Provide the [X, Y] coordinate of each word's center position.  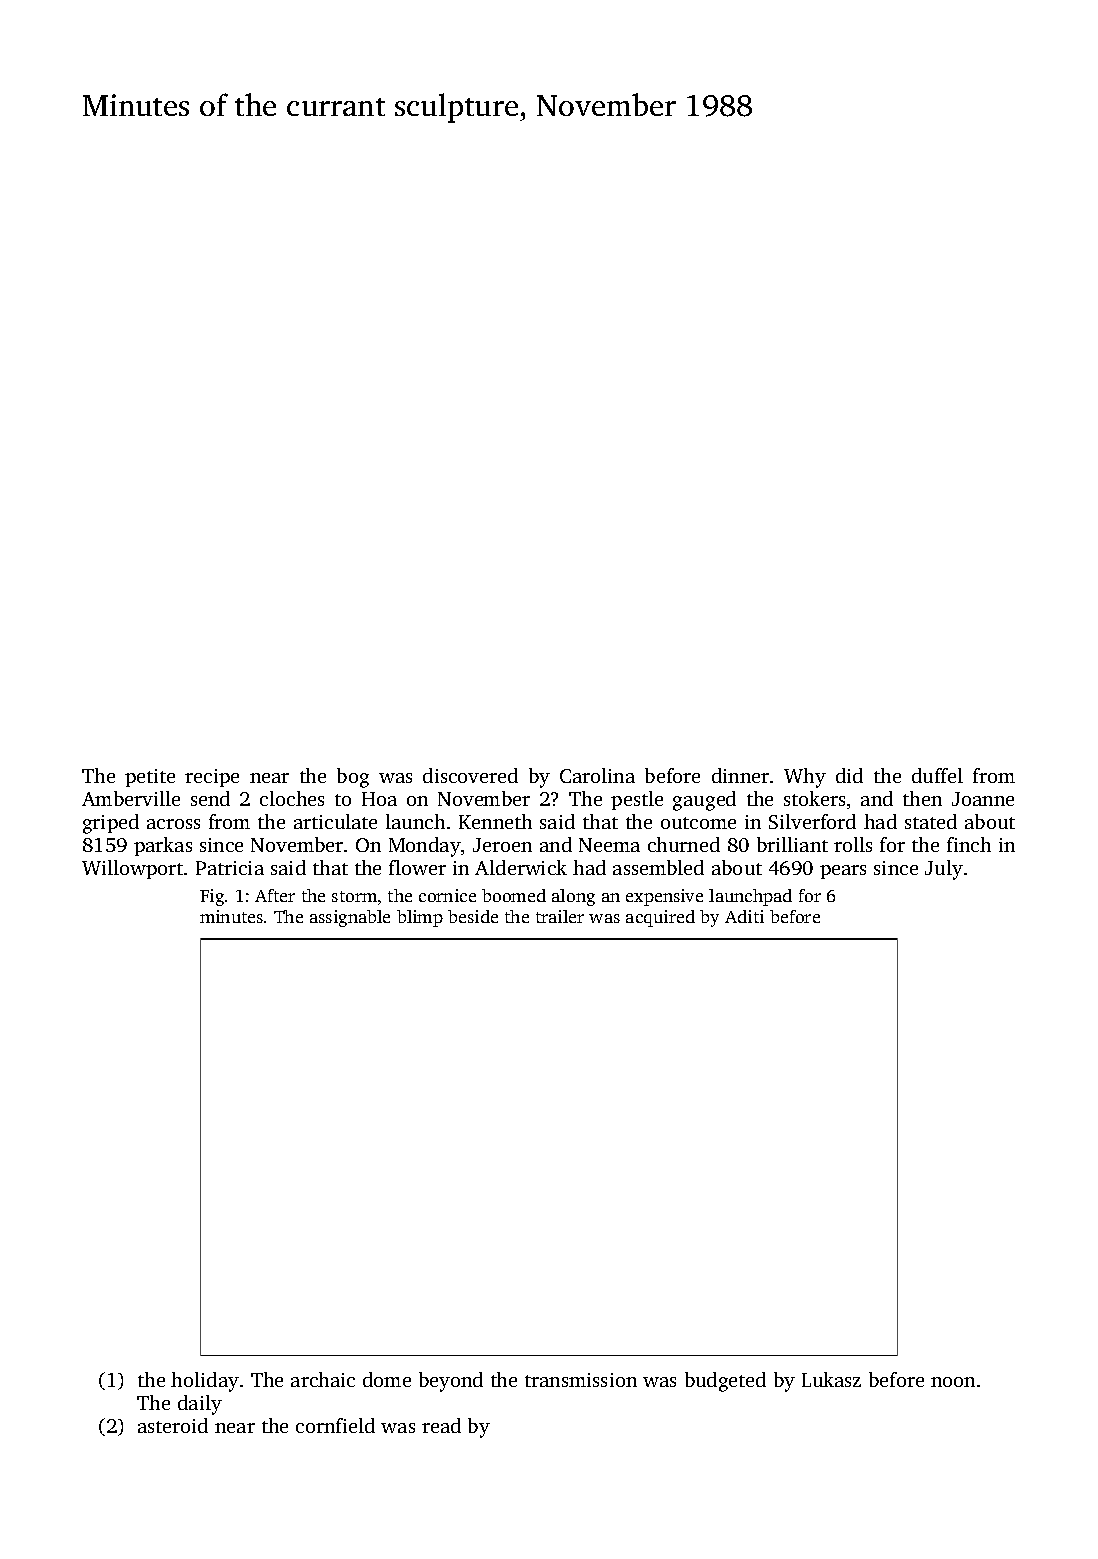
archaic [323, 1379]
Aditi [744, 916]
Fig [212, 897]
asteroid [173, 1425]
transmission [581, 1380]
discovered [470, 775]
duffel [937, 775]
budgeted [725, 1382]
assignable [350, 918]
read [441, 1425]
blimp [420, 918]
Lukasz [831, 1379]
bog [353, 778]
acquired [660, 918]
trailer [560, 916]
